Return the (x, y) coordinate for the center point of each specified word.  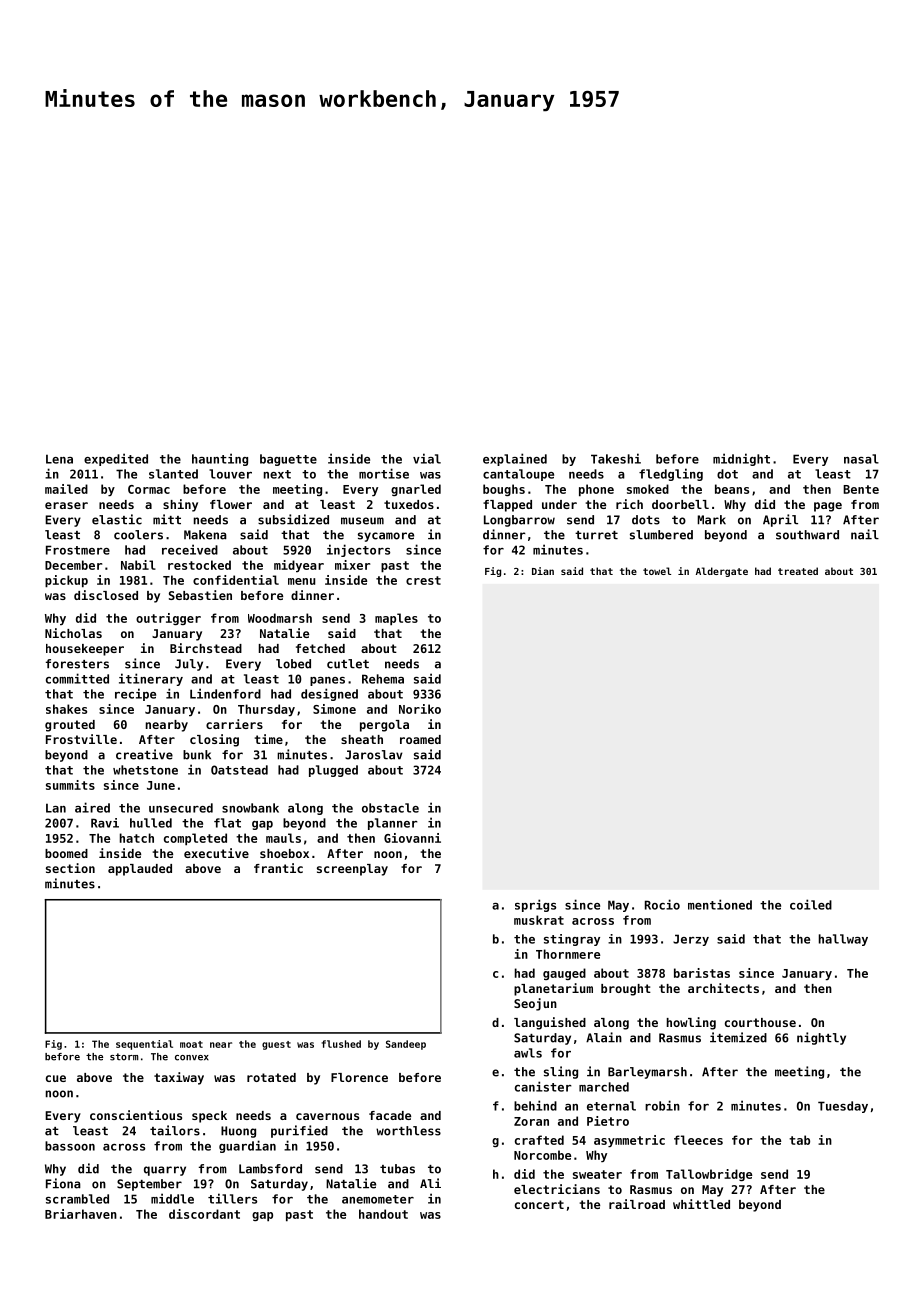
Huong (238, 1132)
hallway (843, 940)
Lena (59, 459)
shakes (66, 709)
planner (393, 824)
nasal (861, 459)
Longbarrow (519, 521)
